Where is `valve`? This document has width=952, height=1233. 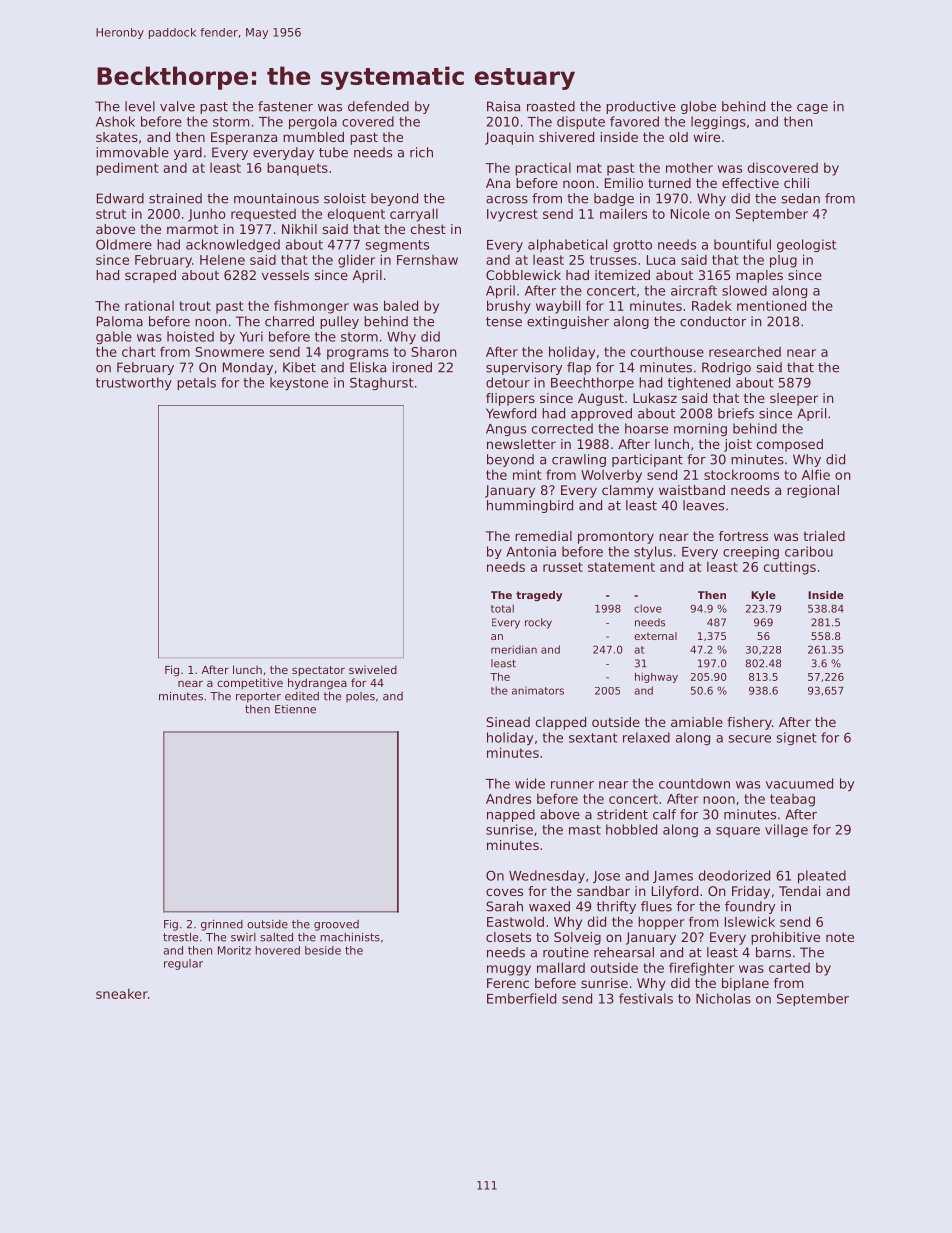
valve is located at coordinates (177, 106).
